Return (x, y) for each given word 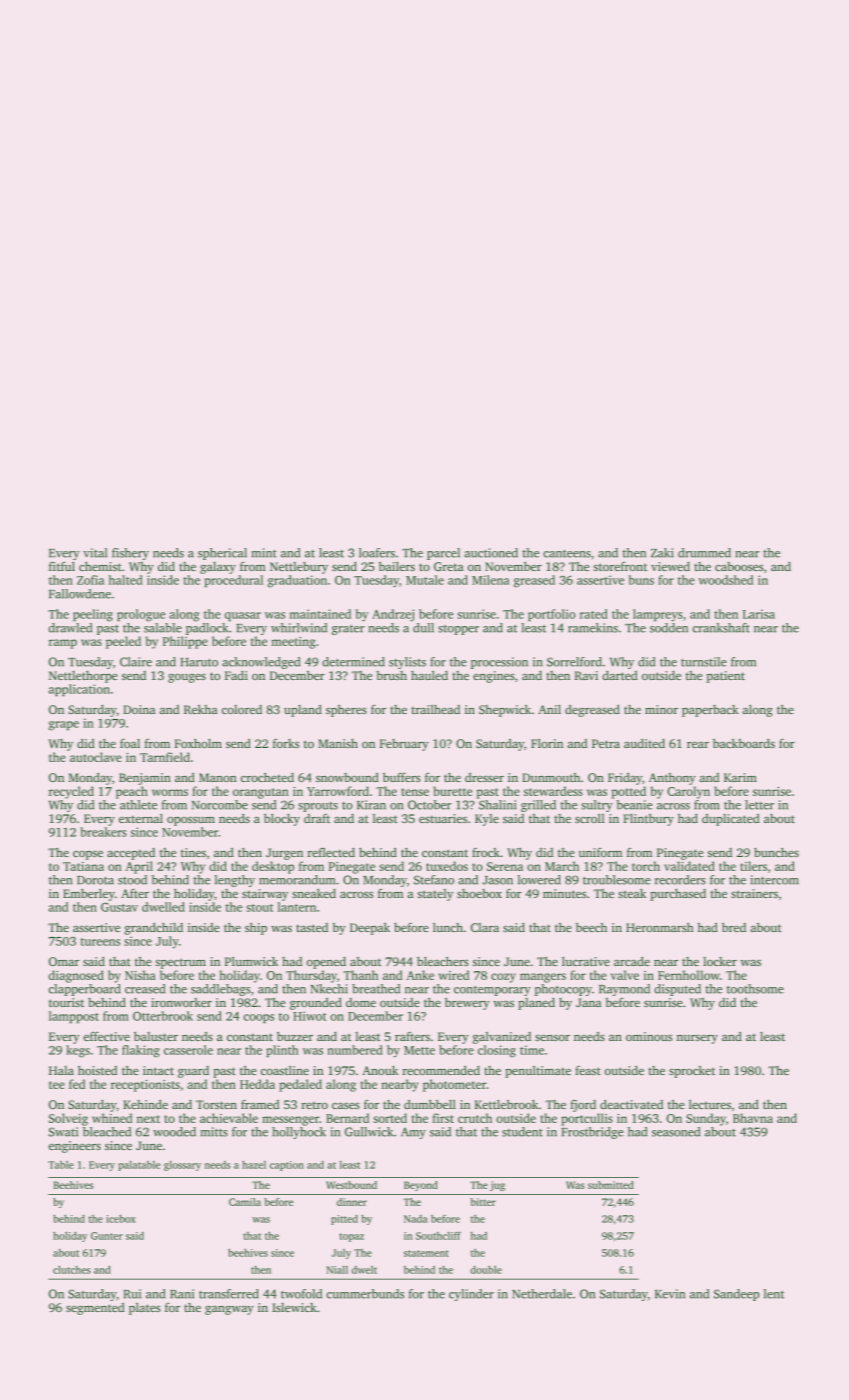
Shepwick (505, 711)
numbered (355, 1050)
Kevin (670, 1294)
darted (620, 675)
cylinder (471, 1295)
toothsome (755, 989)
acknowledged (261, 663)
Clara (485, 927)
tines (193, 852)
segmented (95, 1309)
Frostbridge (592, 1133)
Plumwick (251, 961)
